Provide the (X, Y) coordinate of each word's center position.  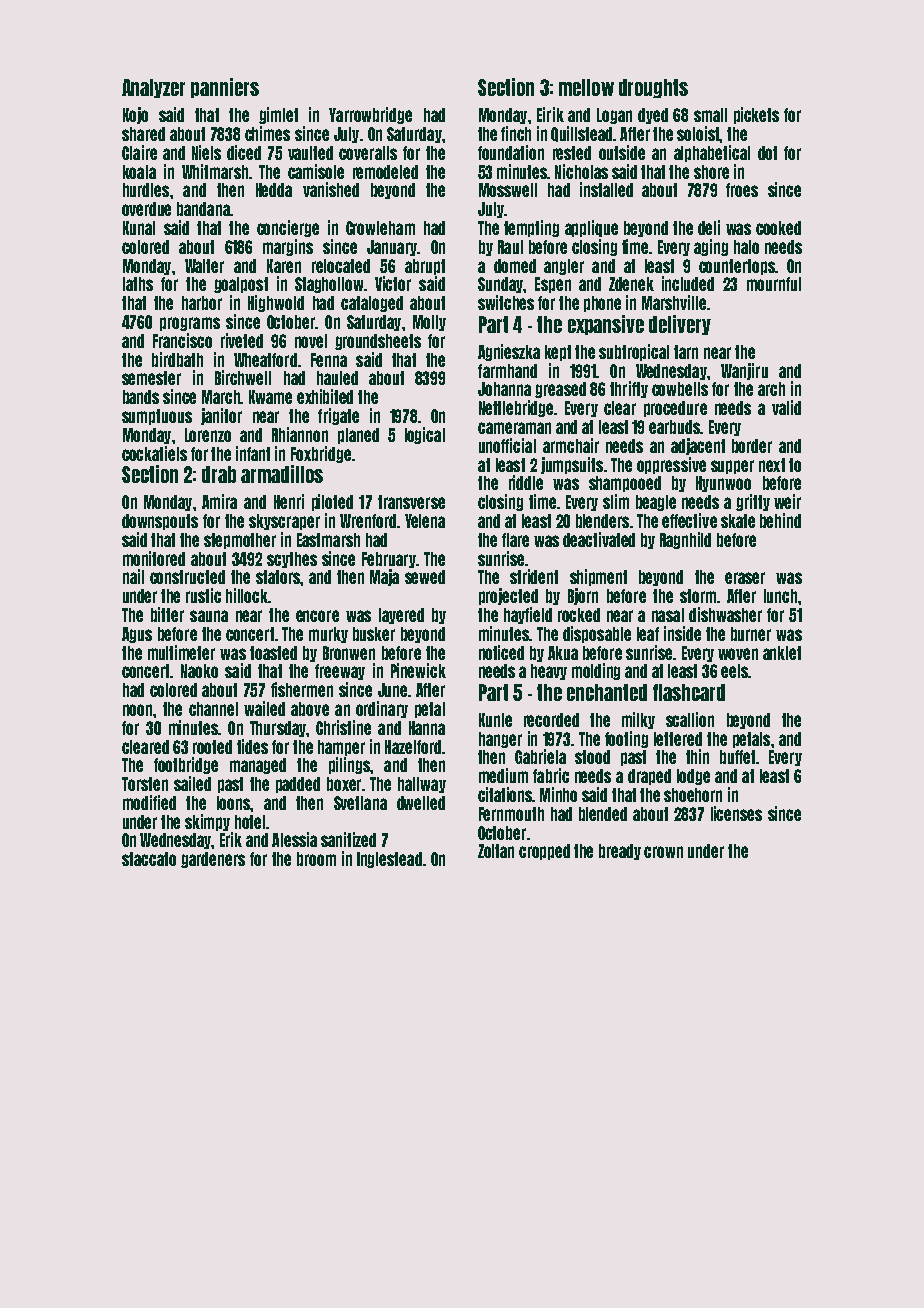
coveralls (368, 153)
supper (732, 467)
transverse (411, 502)
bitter (167, 614)
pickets (756, 115)
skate (738, 521)
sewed (425, 577)
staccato (149, 859)
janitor (221, 416)
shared (143, 134)
